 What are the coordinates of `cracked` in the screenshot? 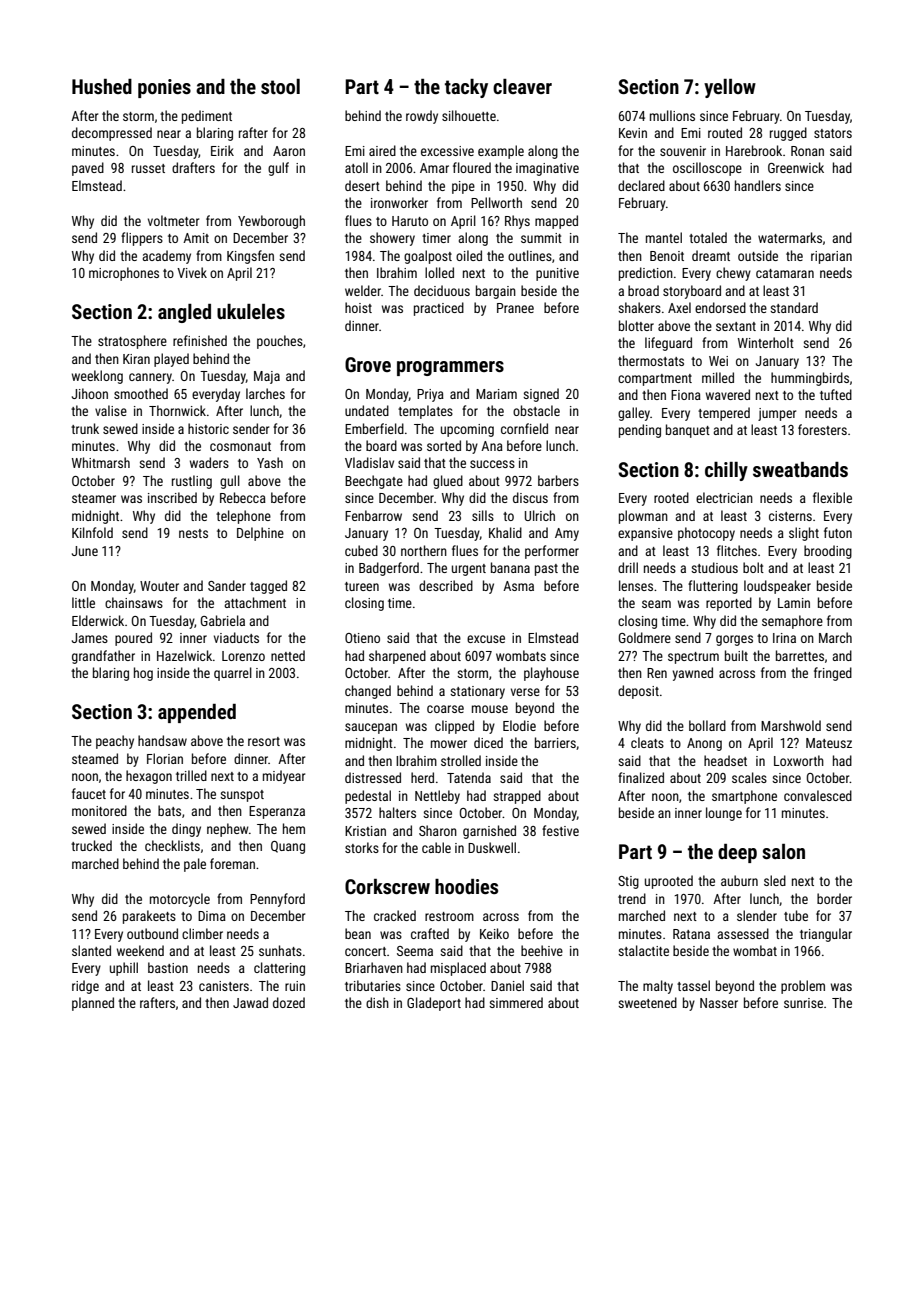 It's located at (395, 915).
